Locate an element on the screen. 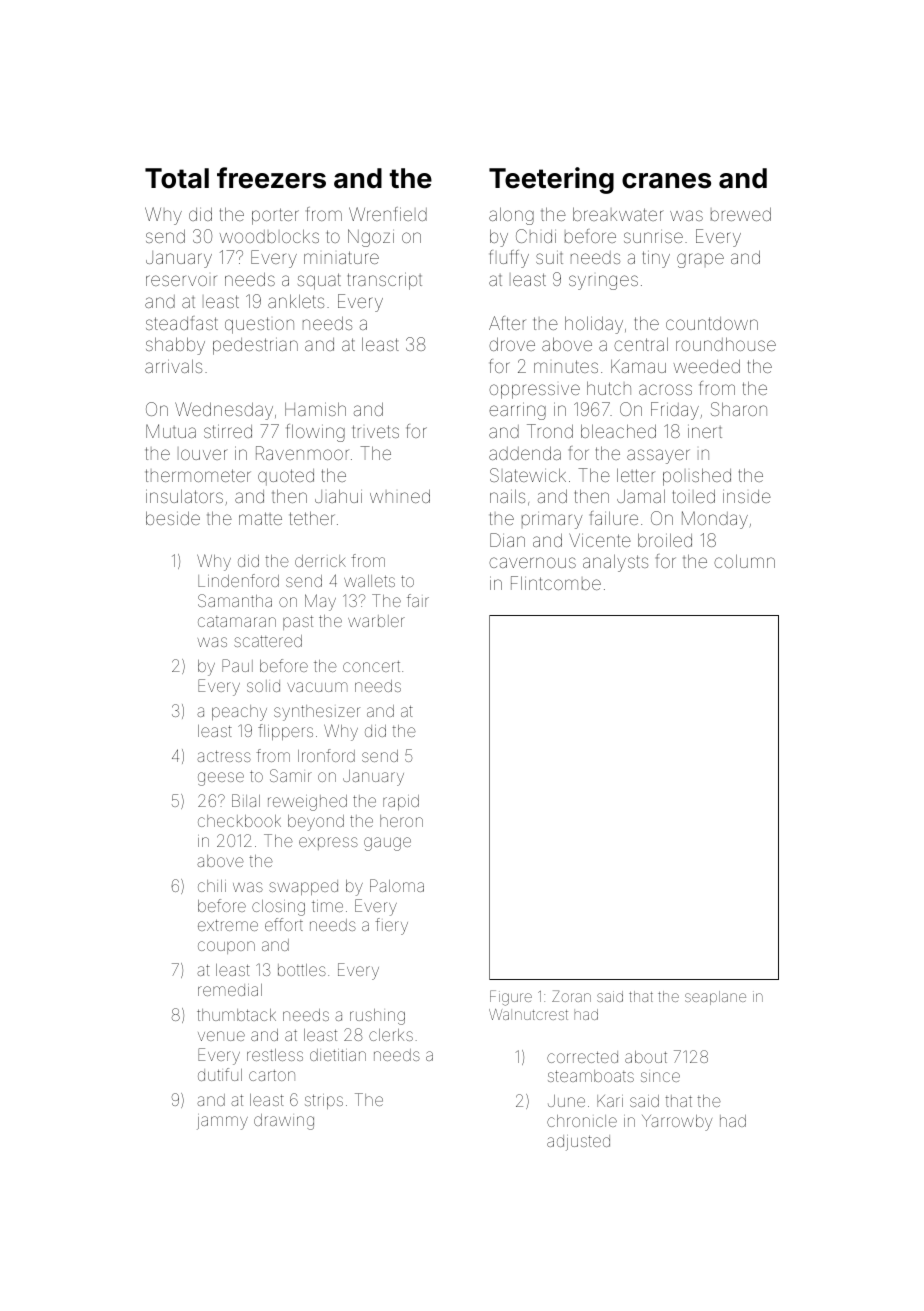  Zoran is located at coordinates (571, 996).
